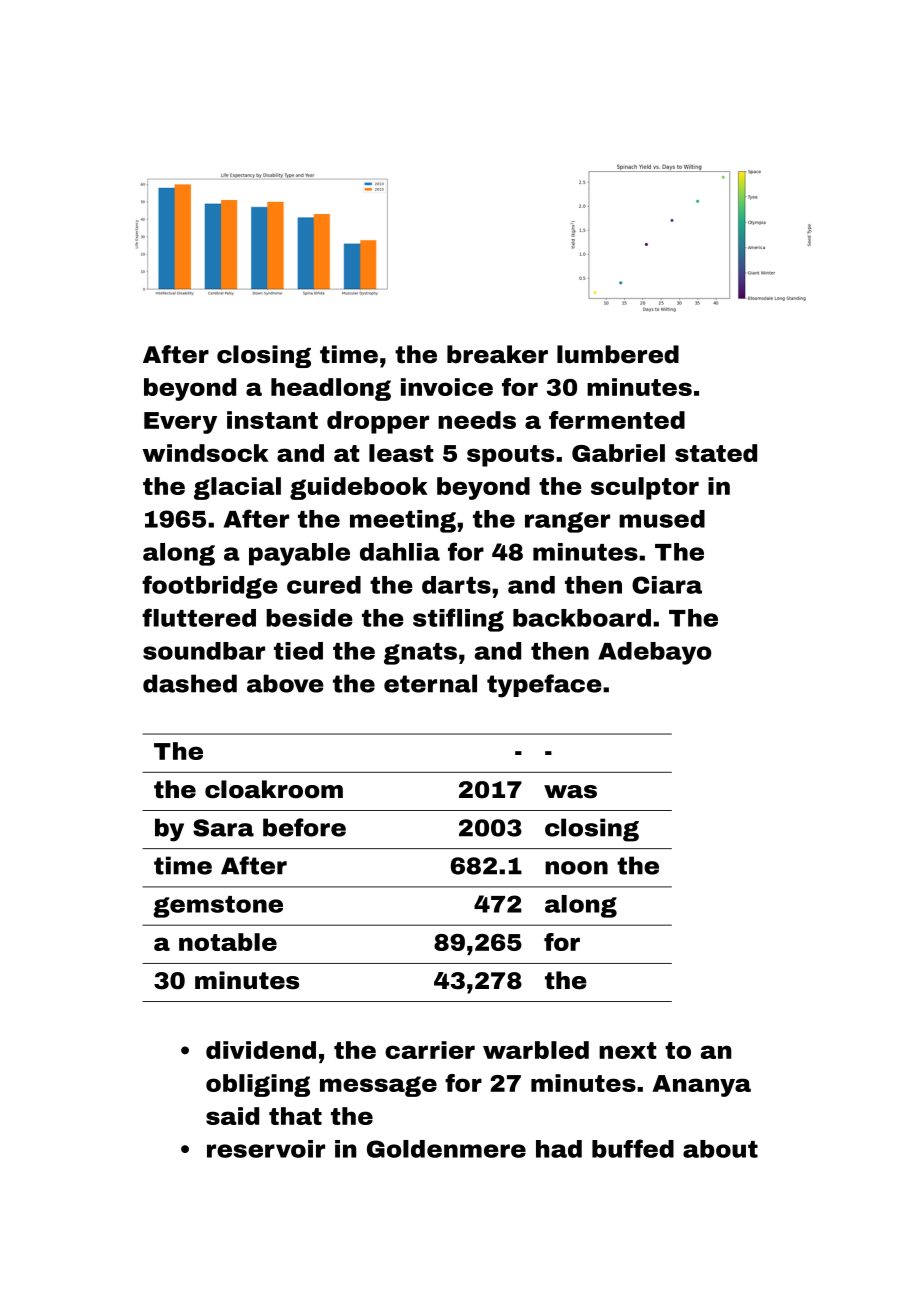 The width and height of the screenshot is (924, 1311). What do you see at coordinates (430, 1050) in the screenshot?
I see `carrier` at bounding box center [430, 1050].
